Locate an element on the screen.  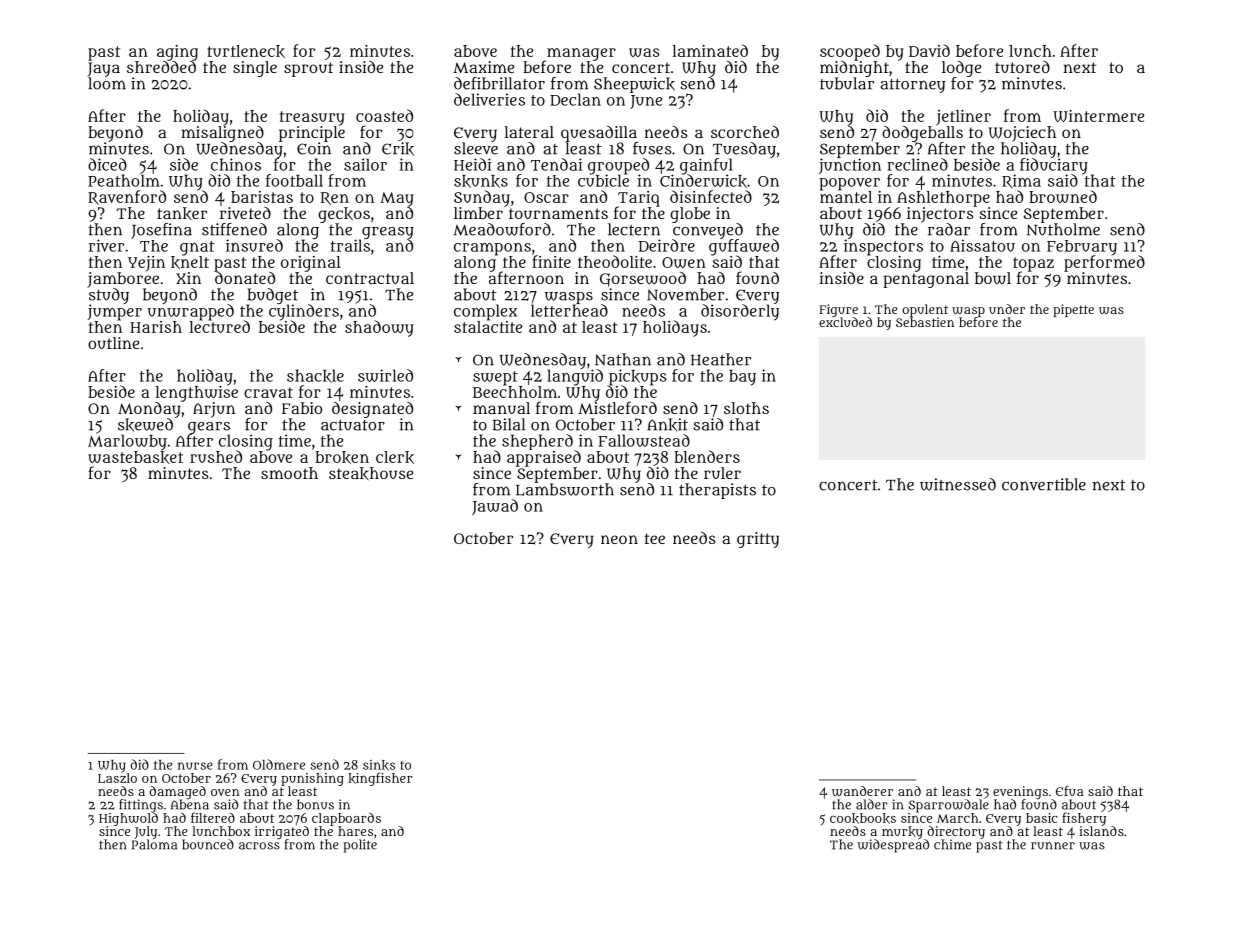
across is located at coordinates (259, 846).
